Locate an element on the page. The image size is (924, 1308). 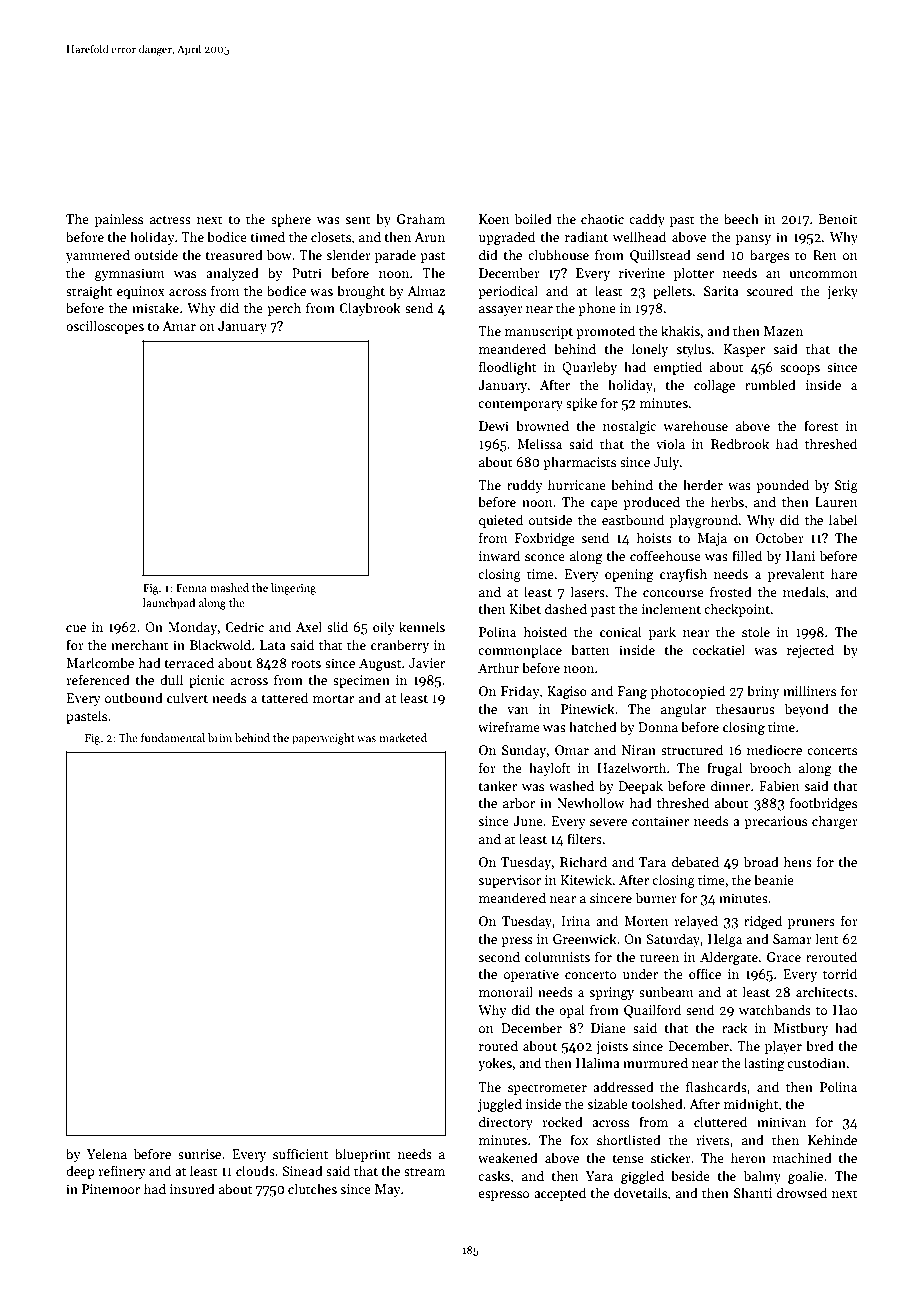
drowsed is located at coordinates (802, 1192).
